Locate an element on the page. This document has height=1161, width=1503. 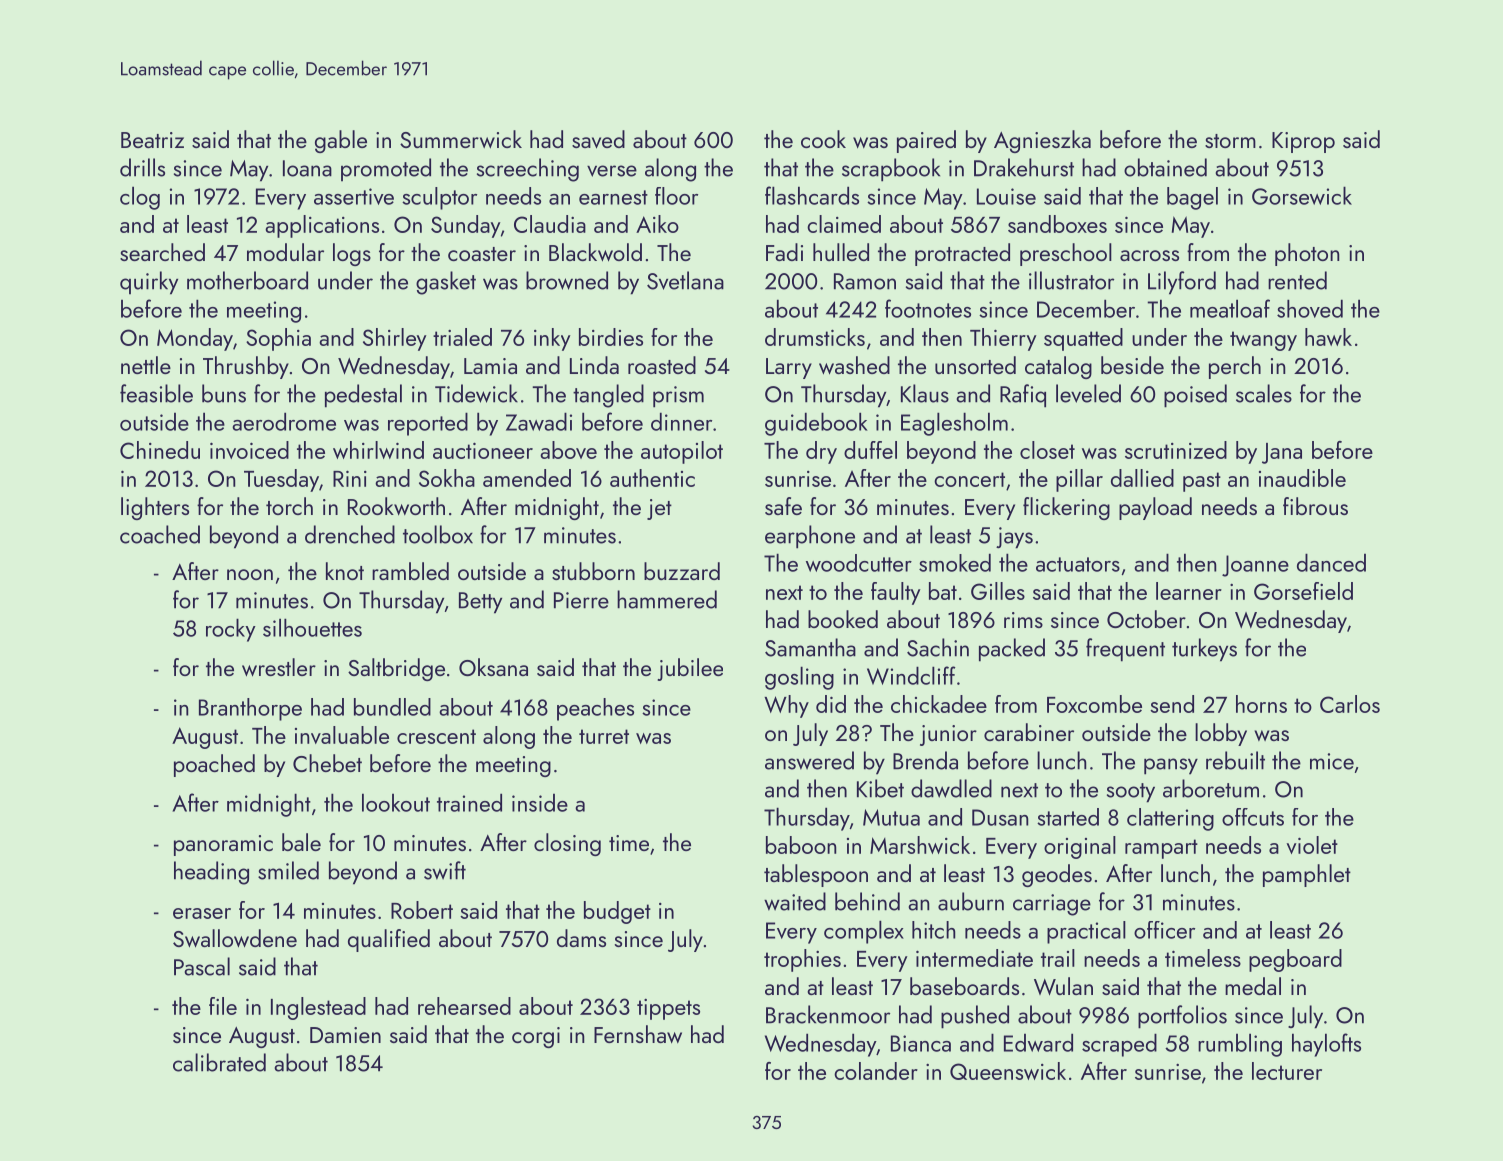
clog is located at coordinates (140, 198).
